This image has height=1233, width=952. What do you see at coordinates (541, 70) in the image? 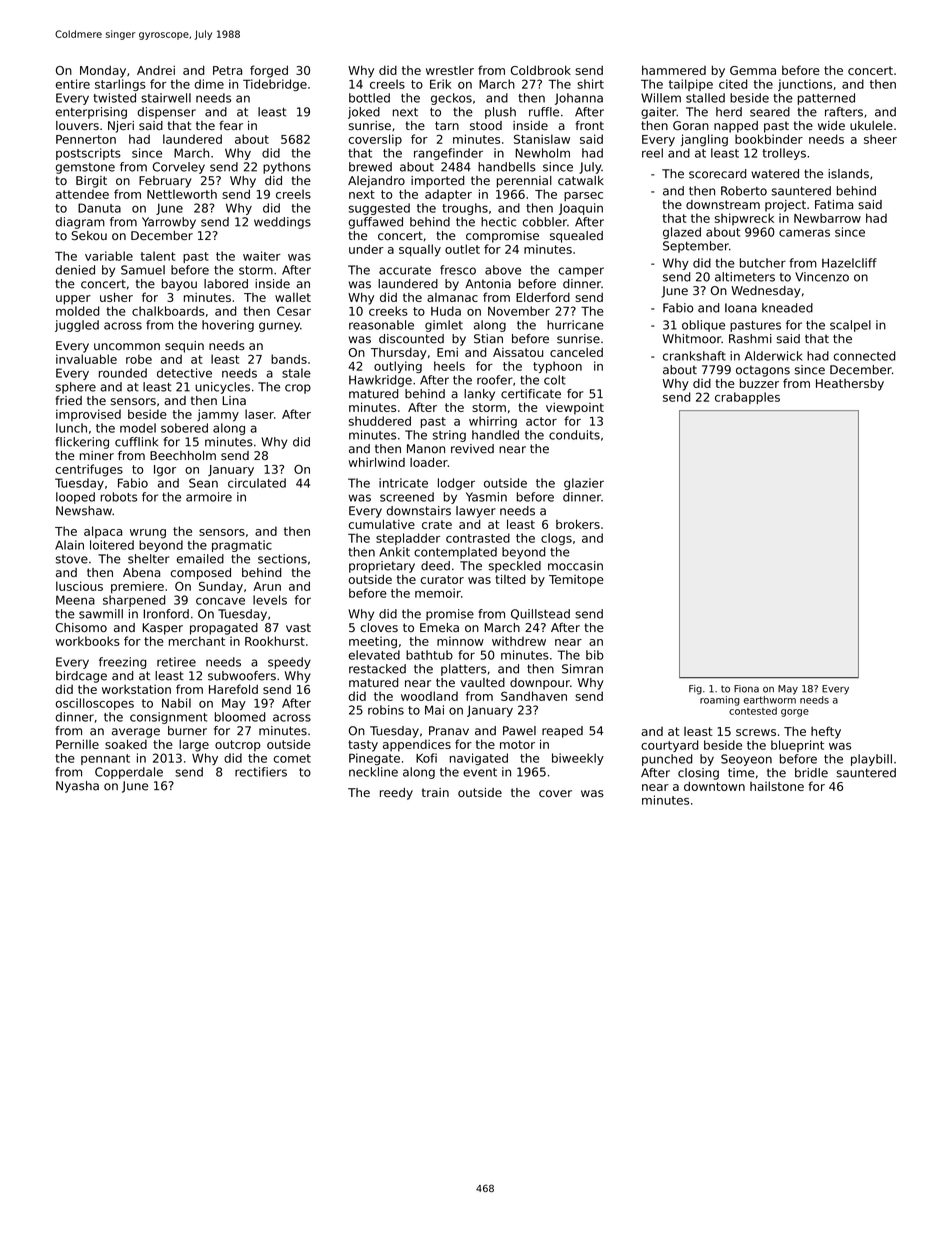
I see `Coldbrook` at bounding box center [541, 70].
